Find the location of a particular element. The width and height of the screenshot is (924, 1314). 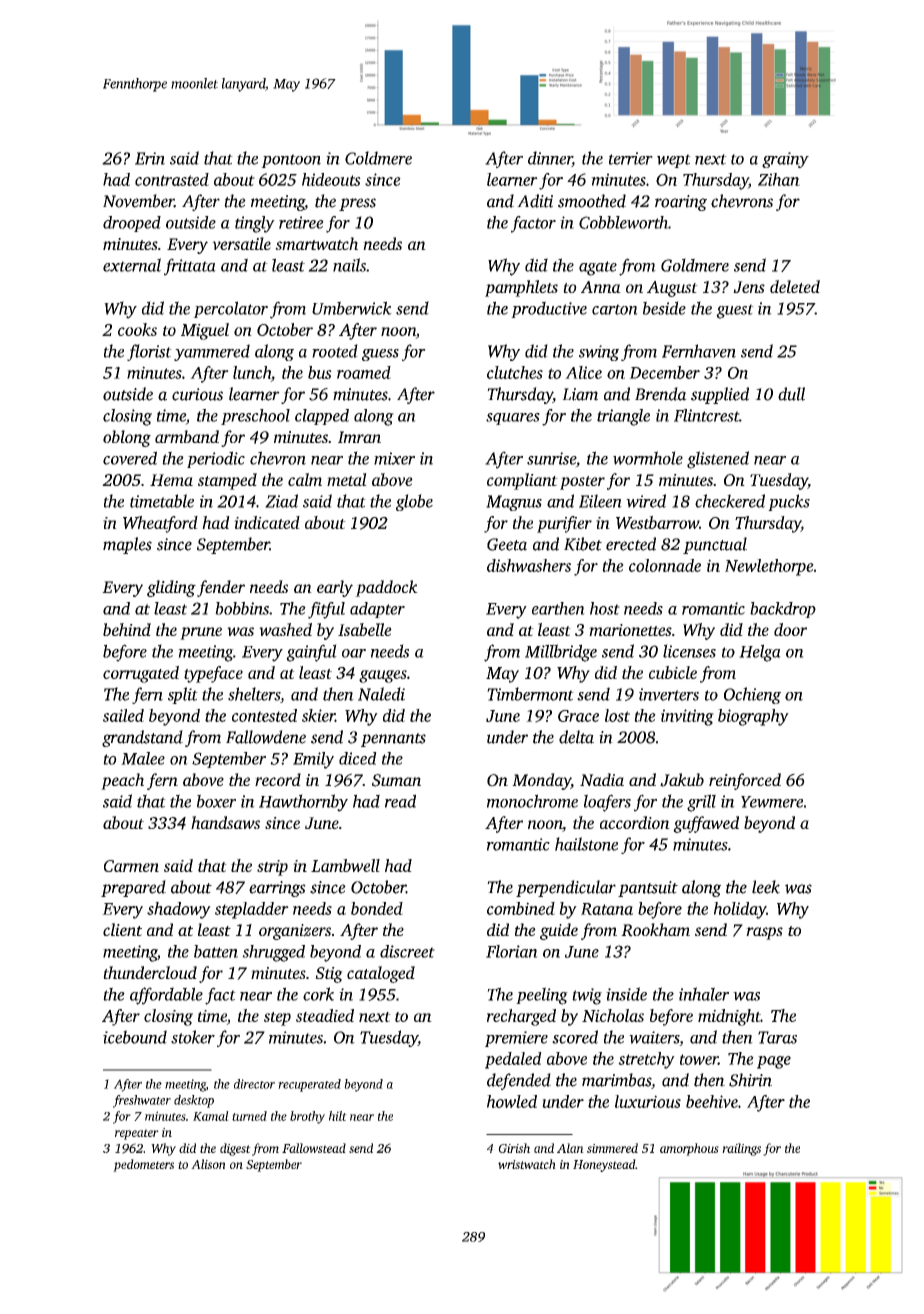

repeater is located at coordinates (137, 1134).
